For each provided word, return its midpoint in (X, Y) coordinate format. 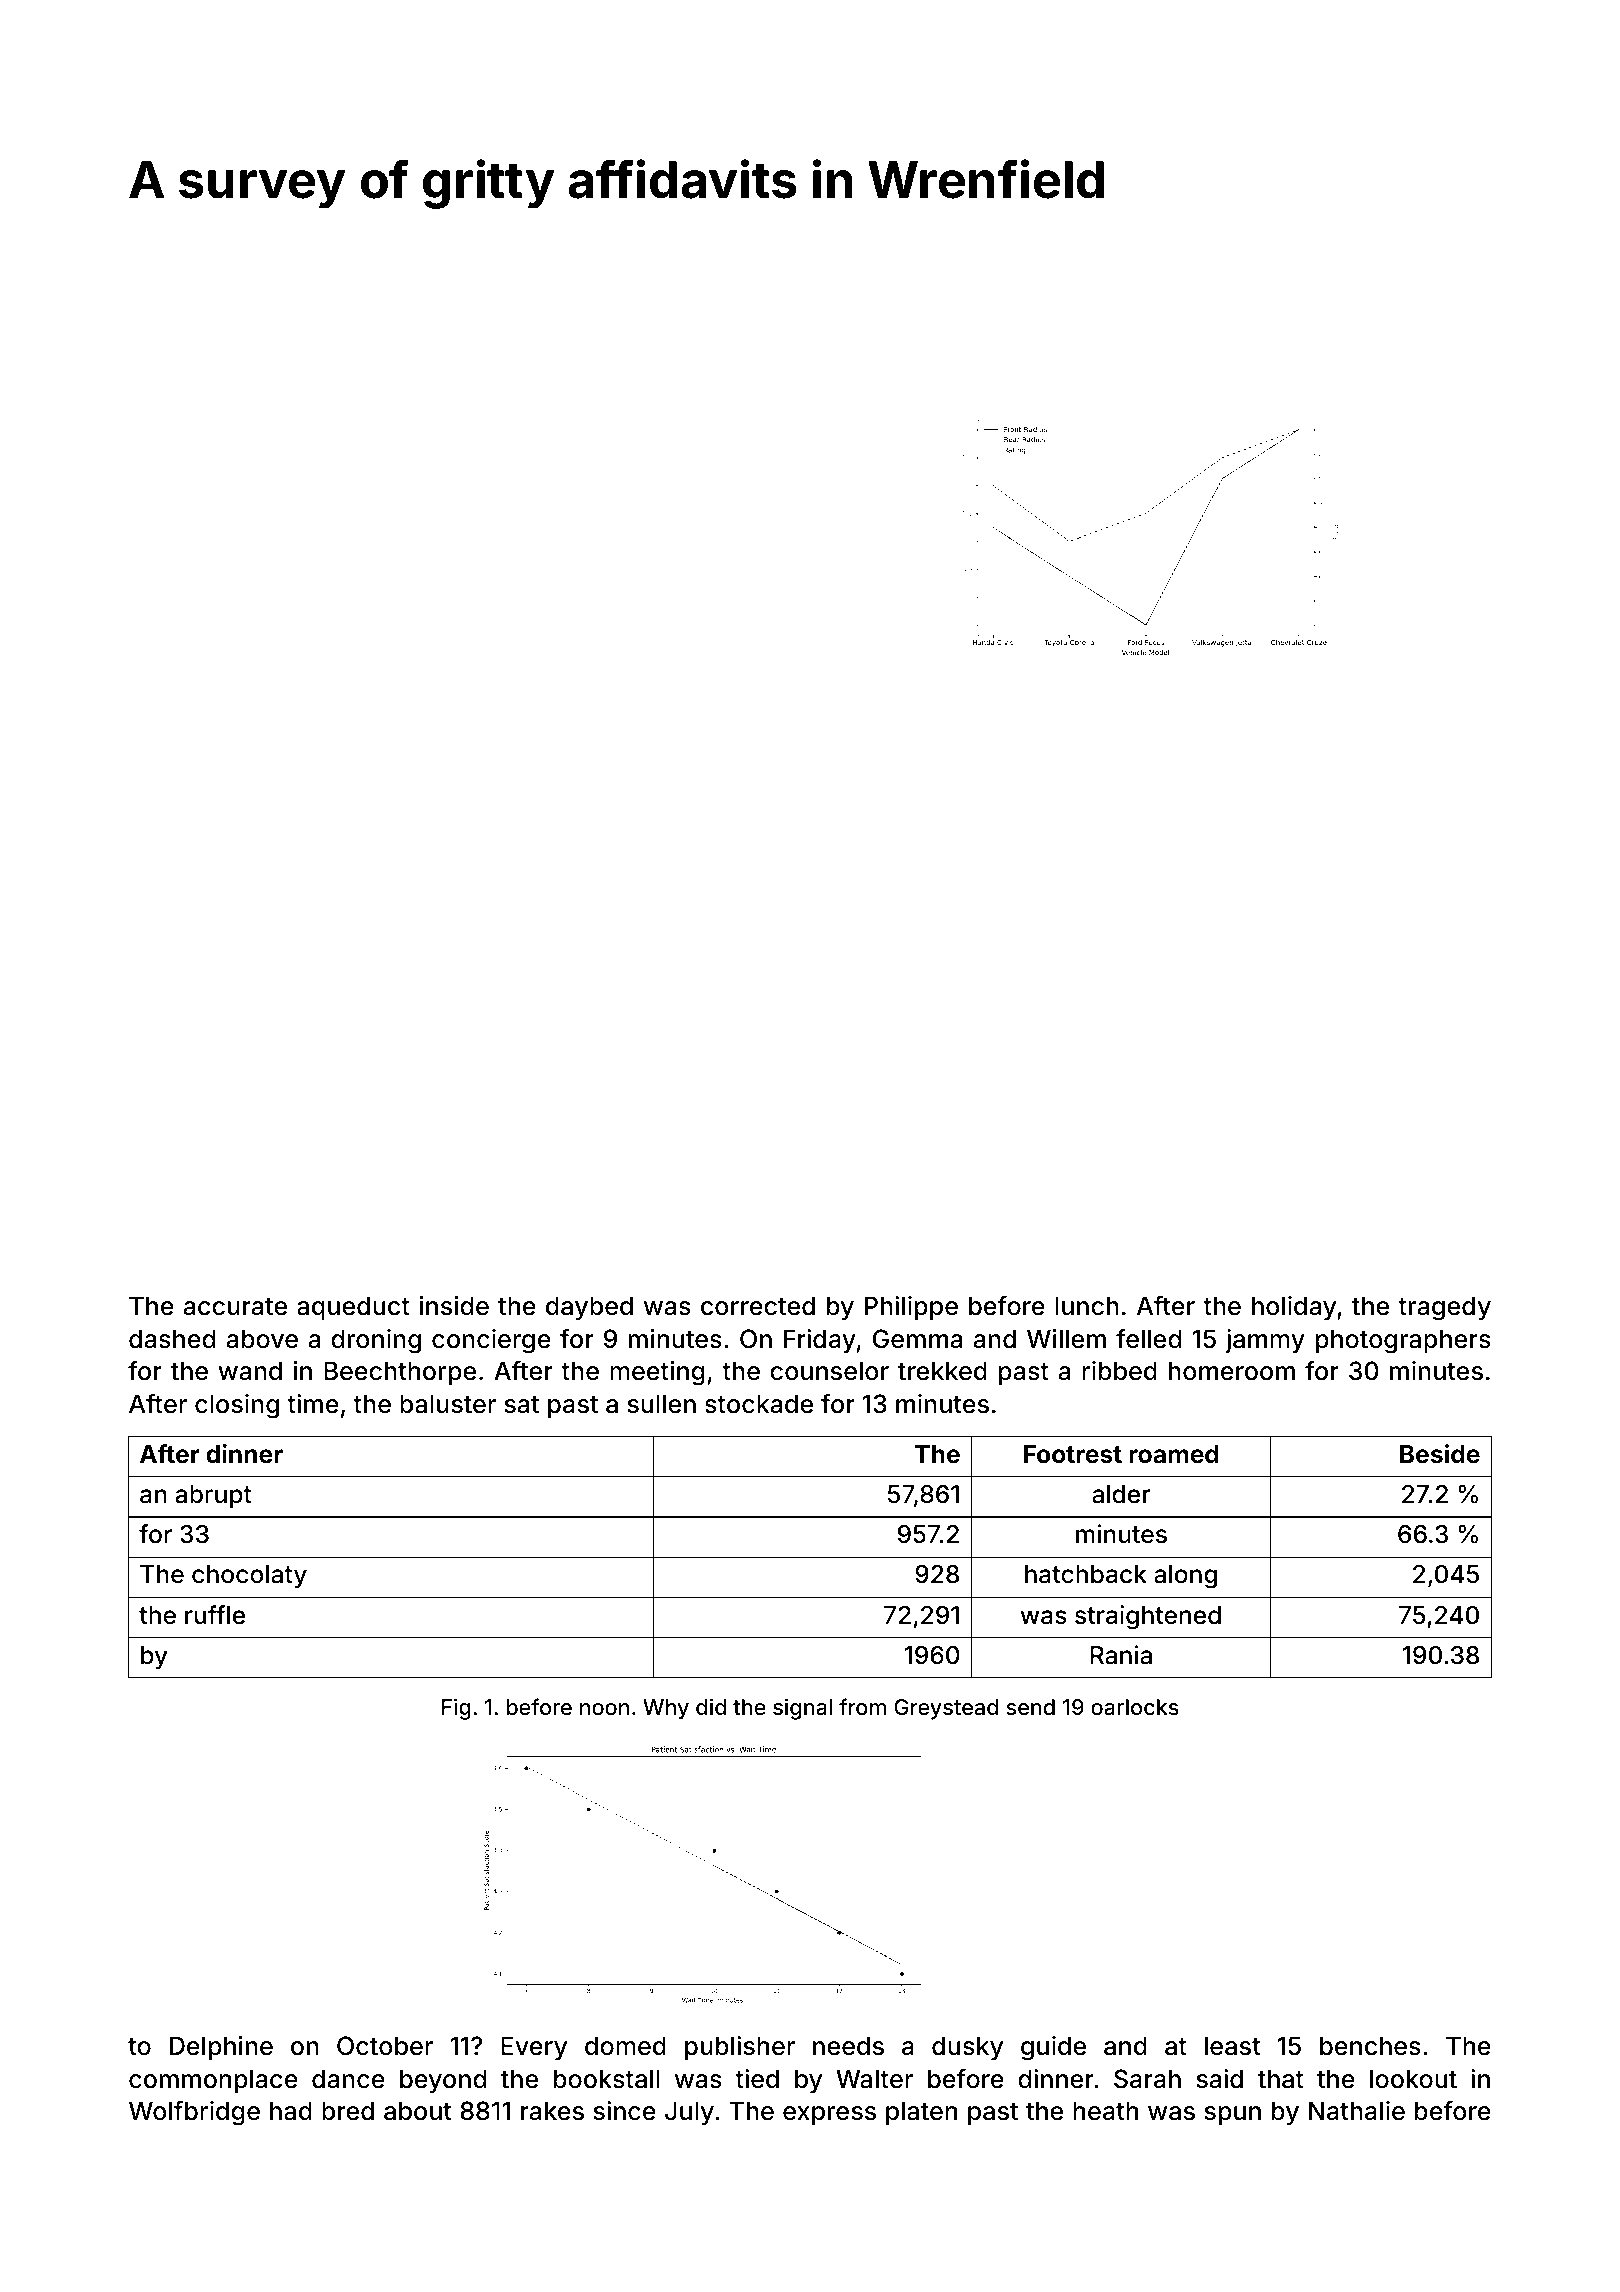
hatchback (1086, 1574)
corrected (758, 1306)
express (829, 2115)
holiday (1294, 1308)
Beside (1440, 1454)
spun (1232, 2115)
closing (237, 1406)
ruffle (215, 1615)
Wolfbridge (194, 2113)
